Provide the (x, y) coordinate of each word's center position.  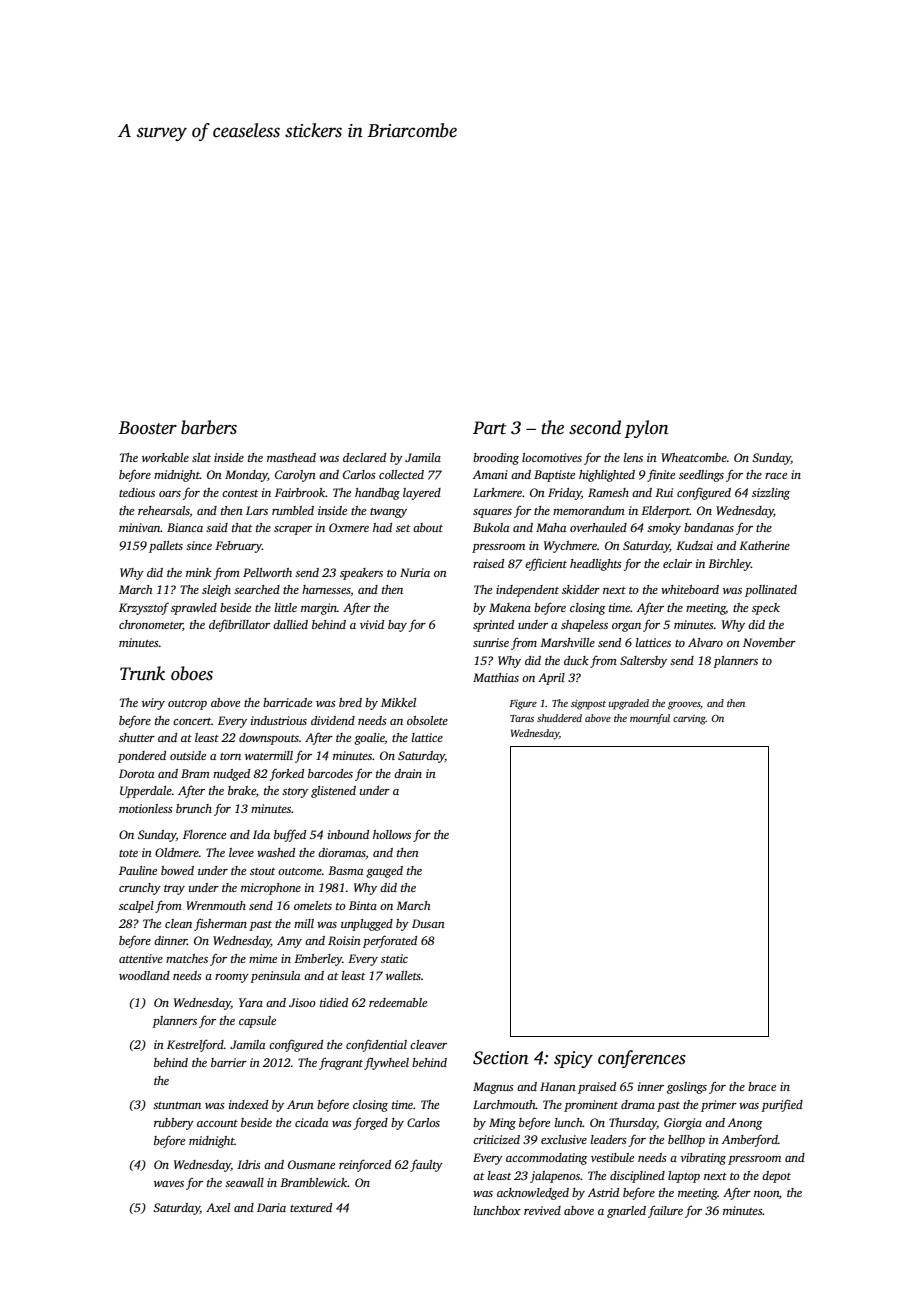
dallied (290, 624)
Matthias (496, 677)
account (217, 1123)
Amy (289, 942)
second (595, 427)
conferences (642, 1059)
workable (165, 457)
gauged (384, 872)
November (769, 642)
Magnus (493, 1088)
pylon (646, 429)
